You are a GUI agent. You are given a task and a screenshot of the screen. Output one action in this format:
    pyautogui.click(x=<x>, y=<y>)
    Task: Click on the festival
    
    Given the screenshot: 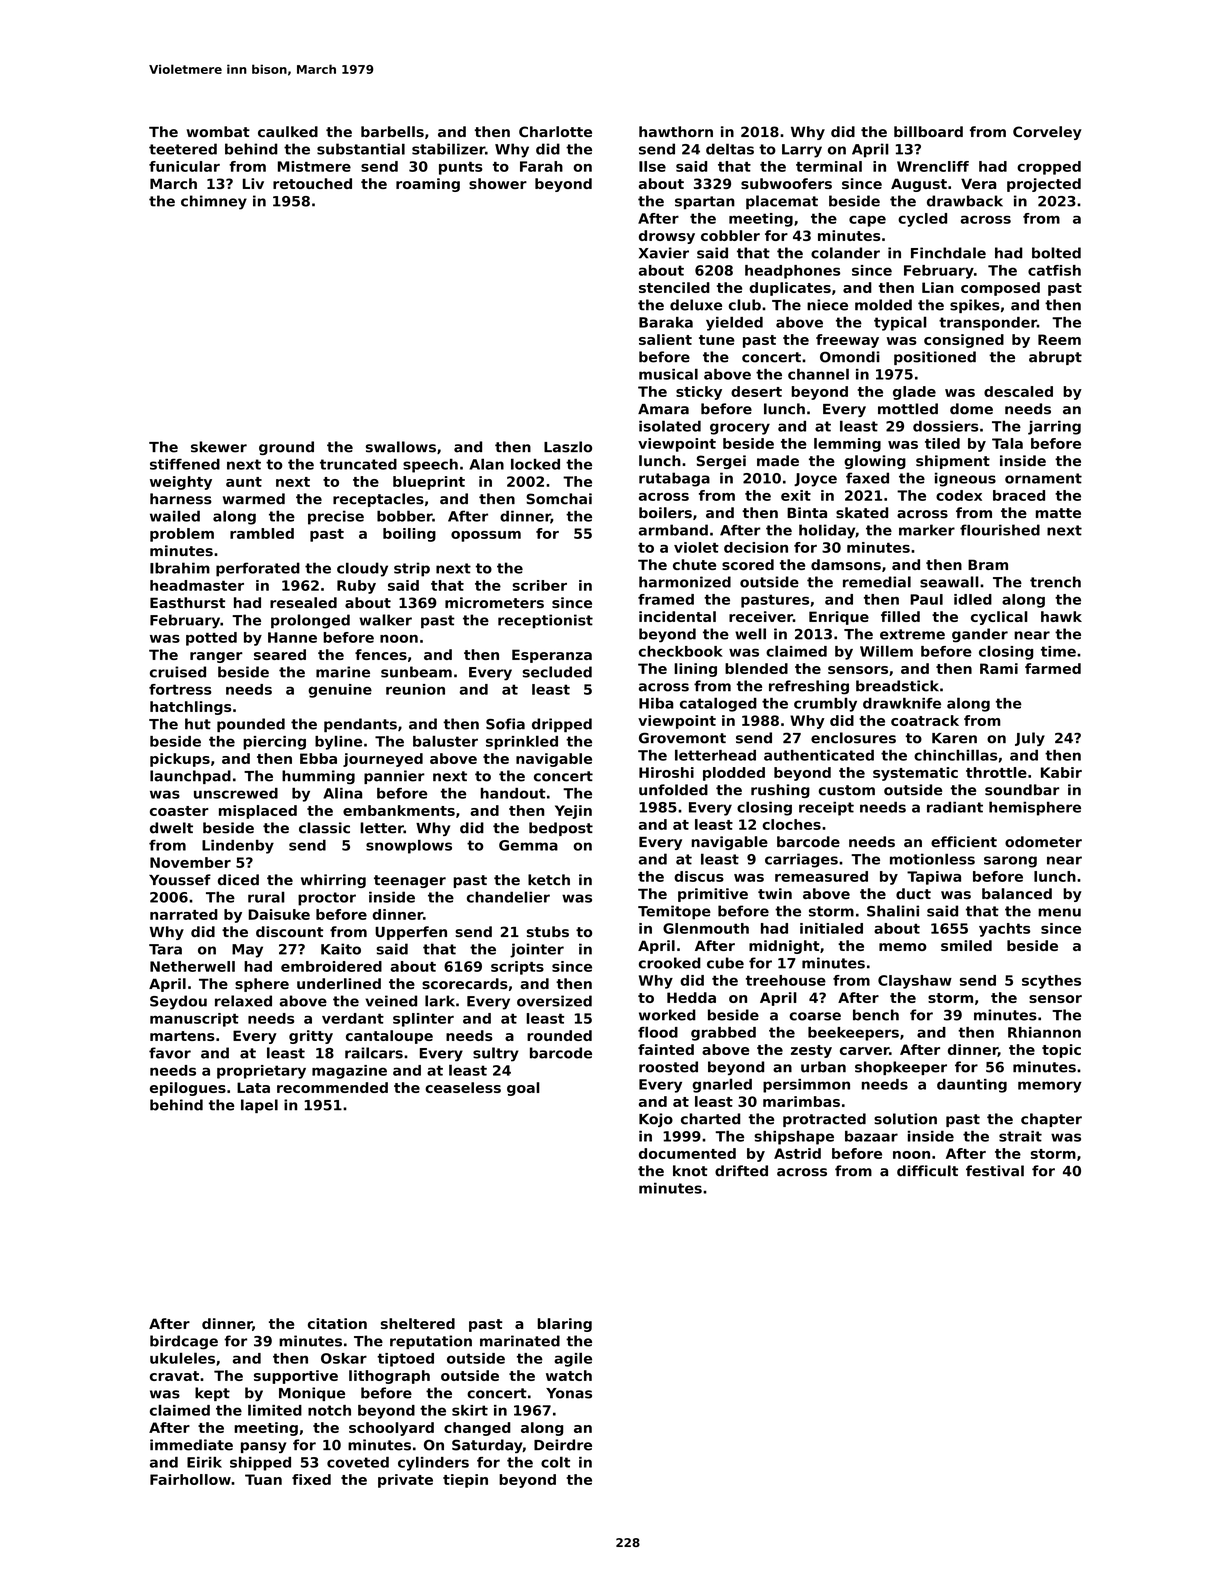 What is the action you would take?
    pyautogui.click(x=995, y=1171)
